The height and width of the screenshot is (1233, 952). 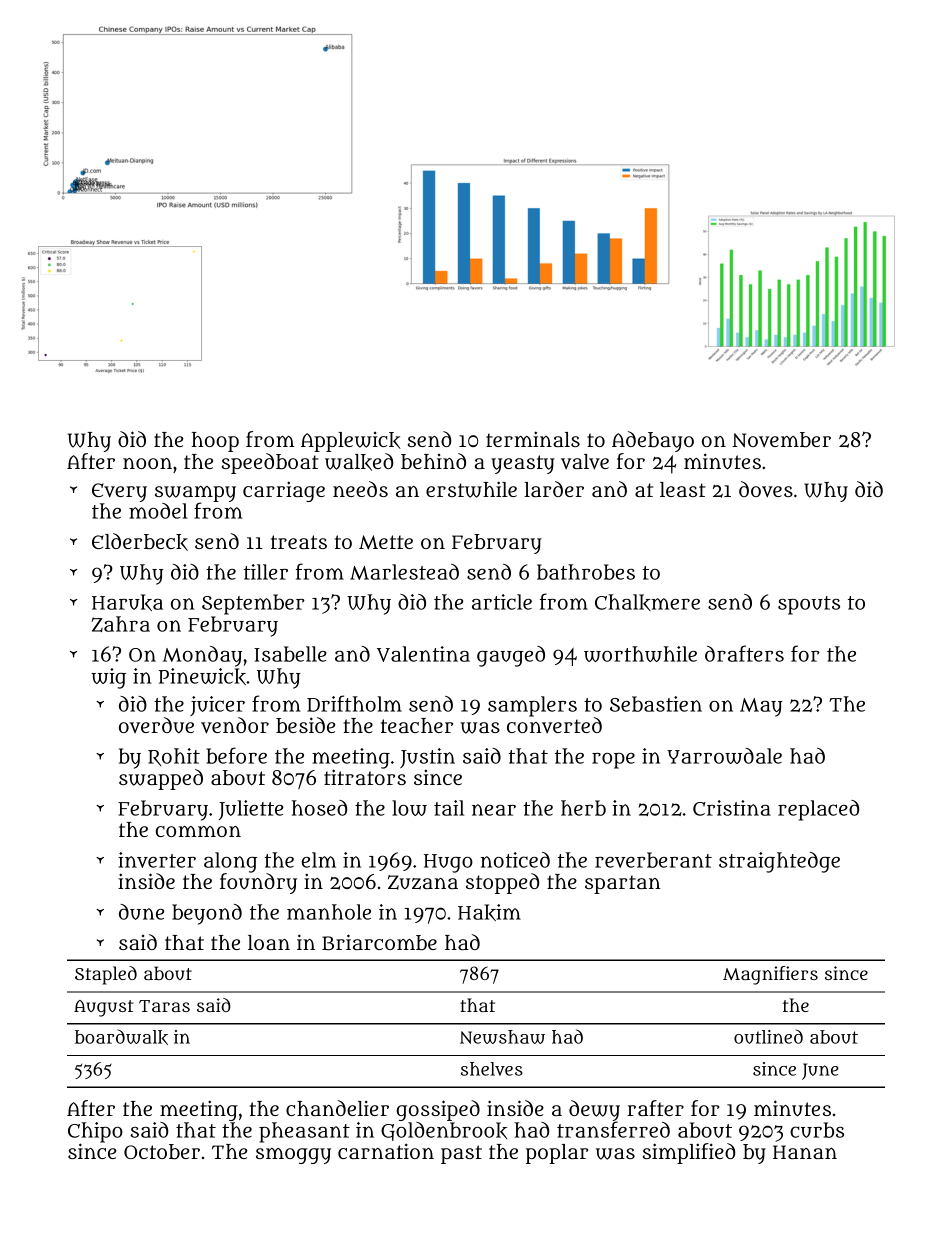 I want to click on Adebayo, so click(x=653, y=441).
